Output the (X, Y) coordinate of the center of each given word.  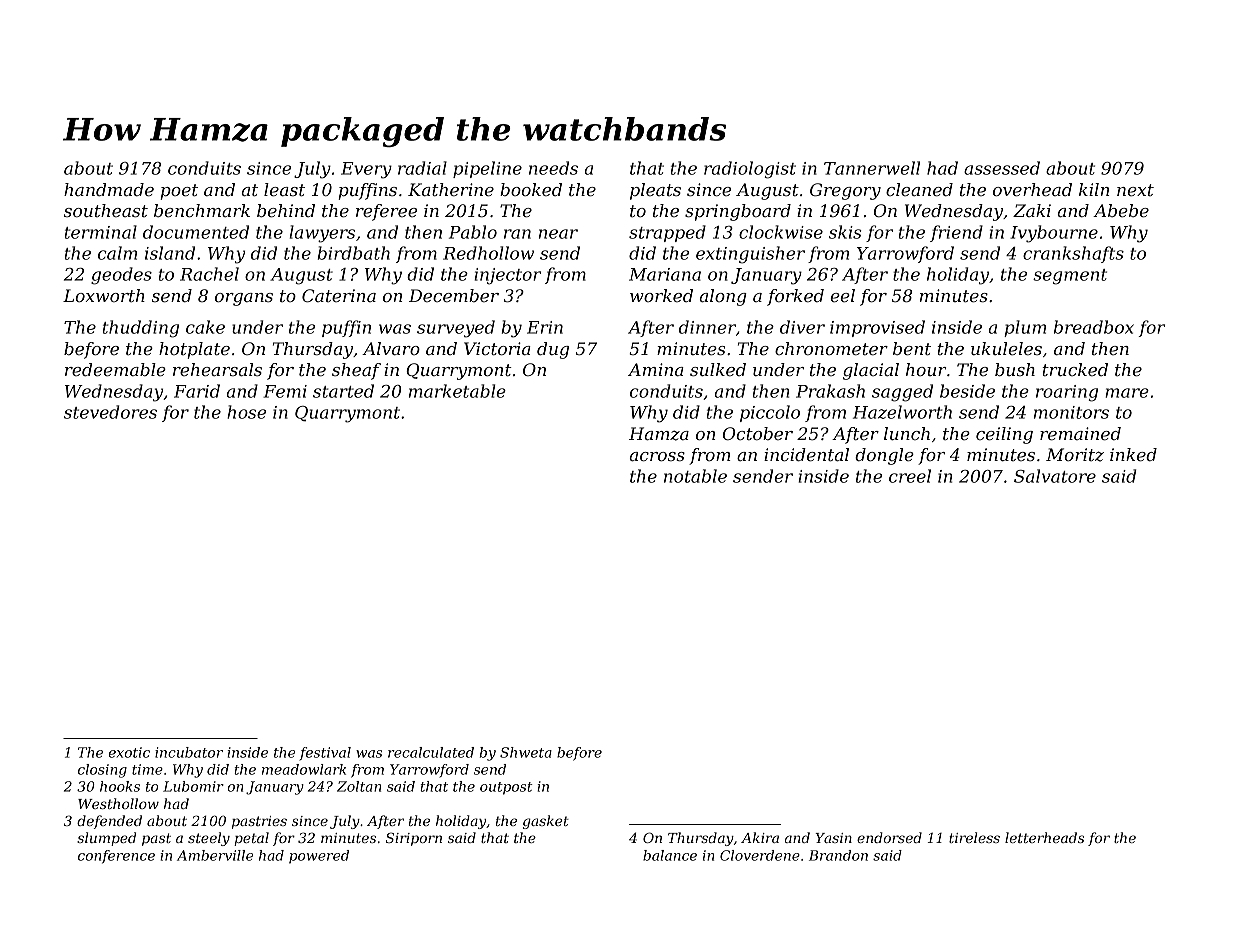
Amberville (215, 855)
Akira (760, 837)
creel (910, 476)
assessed (1002, 168)
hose (246, 412)
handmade (109, 190)
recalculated (431, 752)
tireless (974, 837)
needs (553, 168)
